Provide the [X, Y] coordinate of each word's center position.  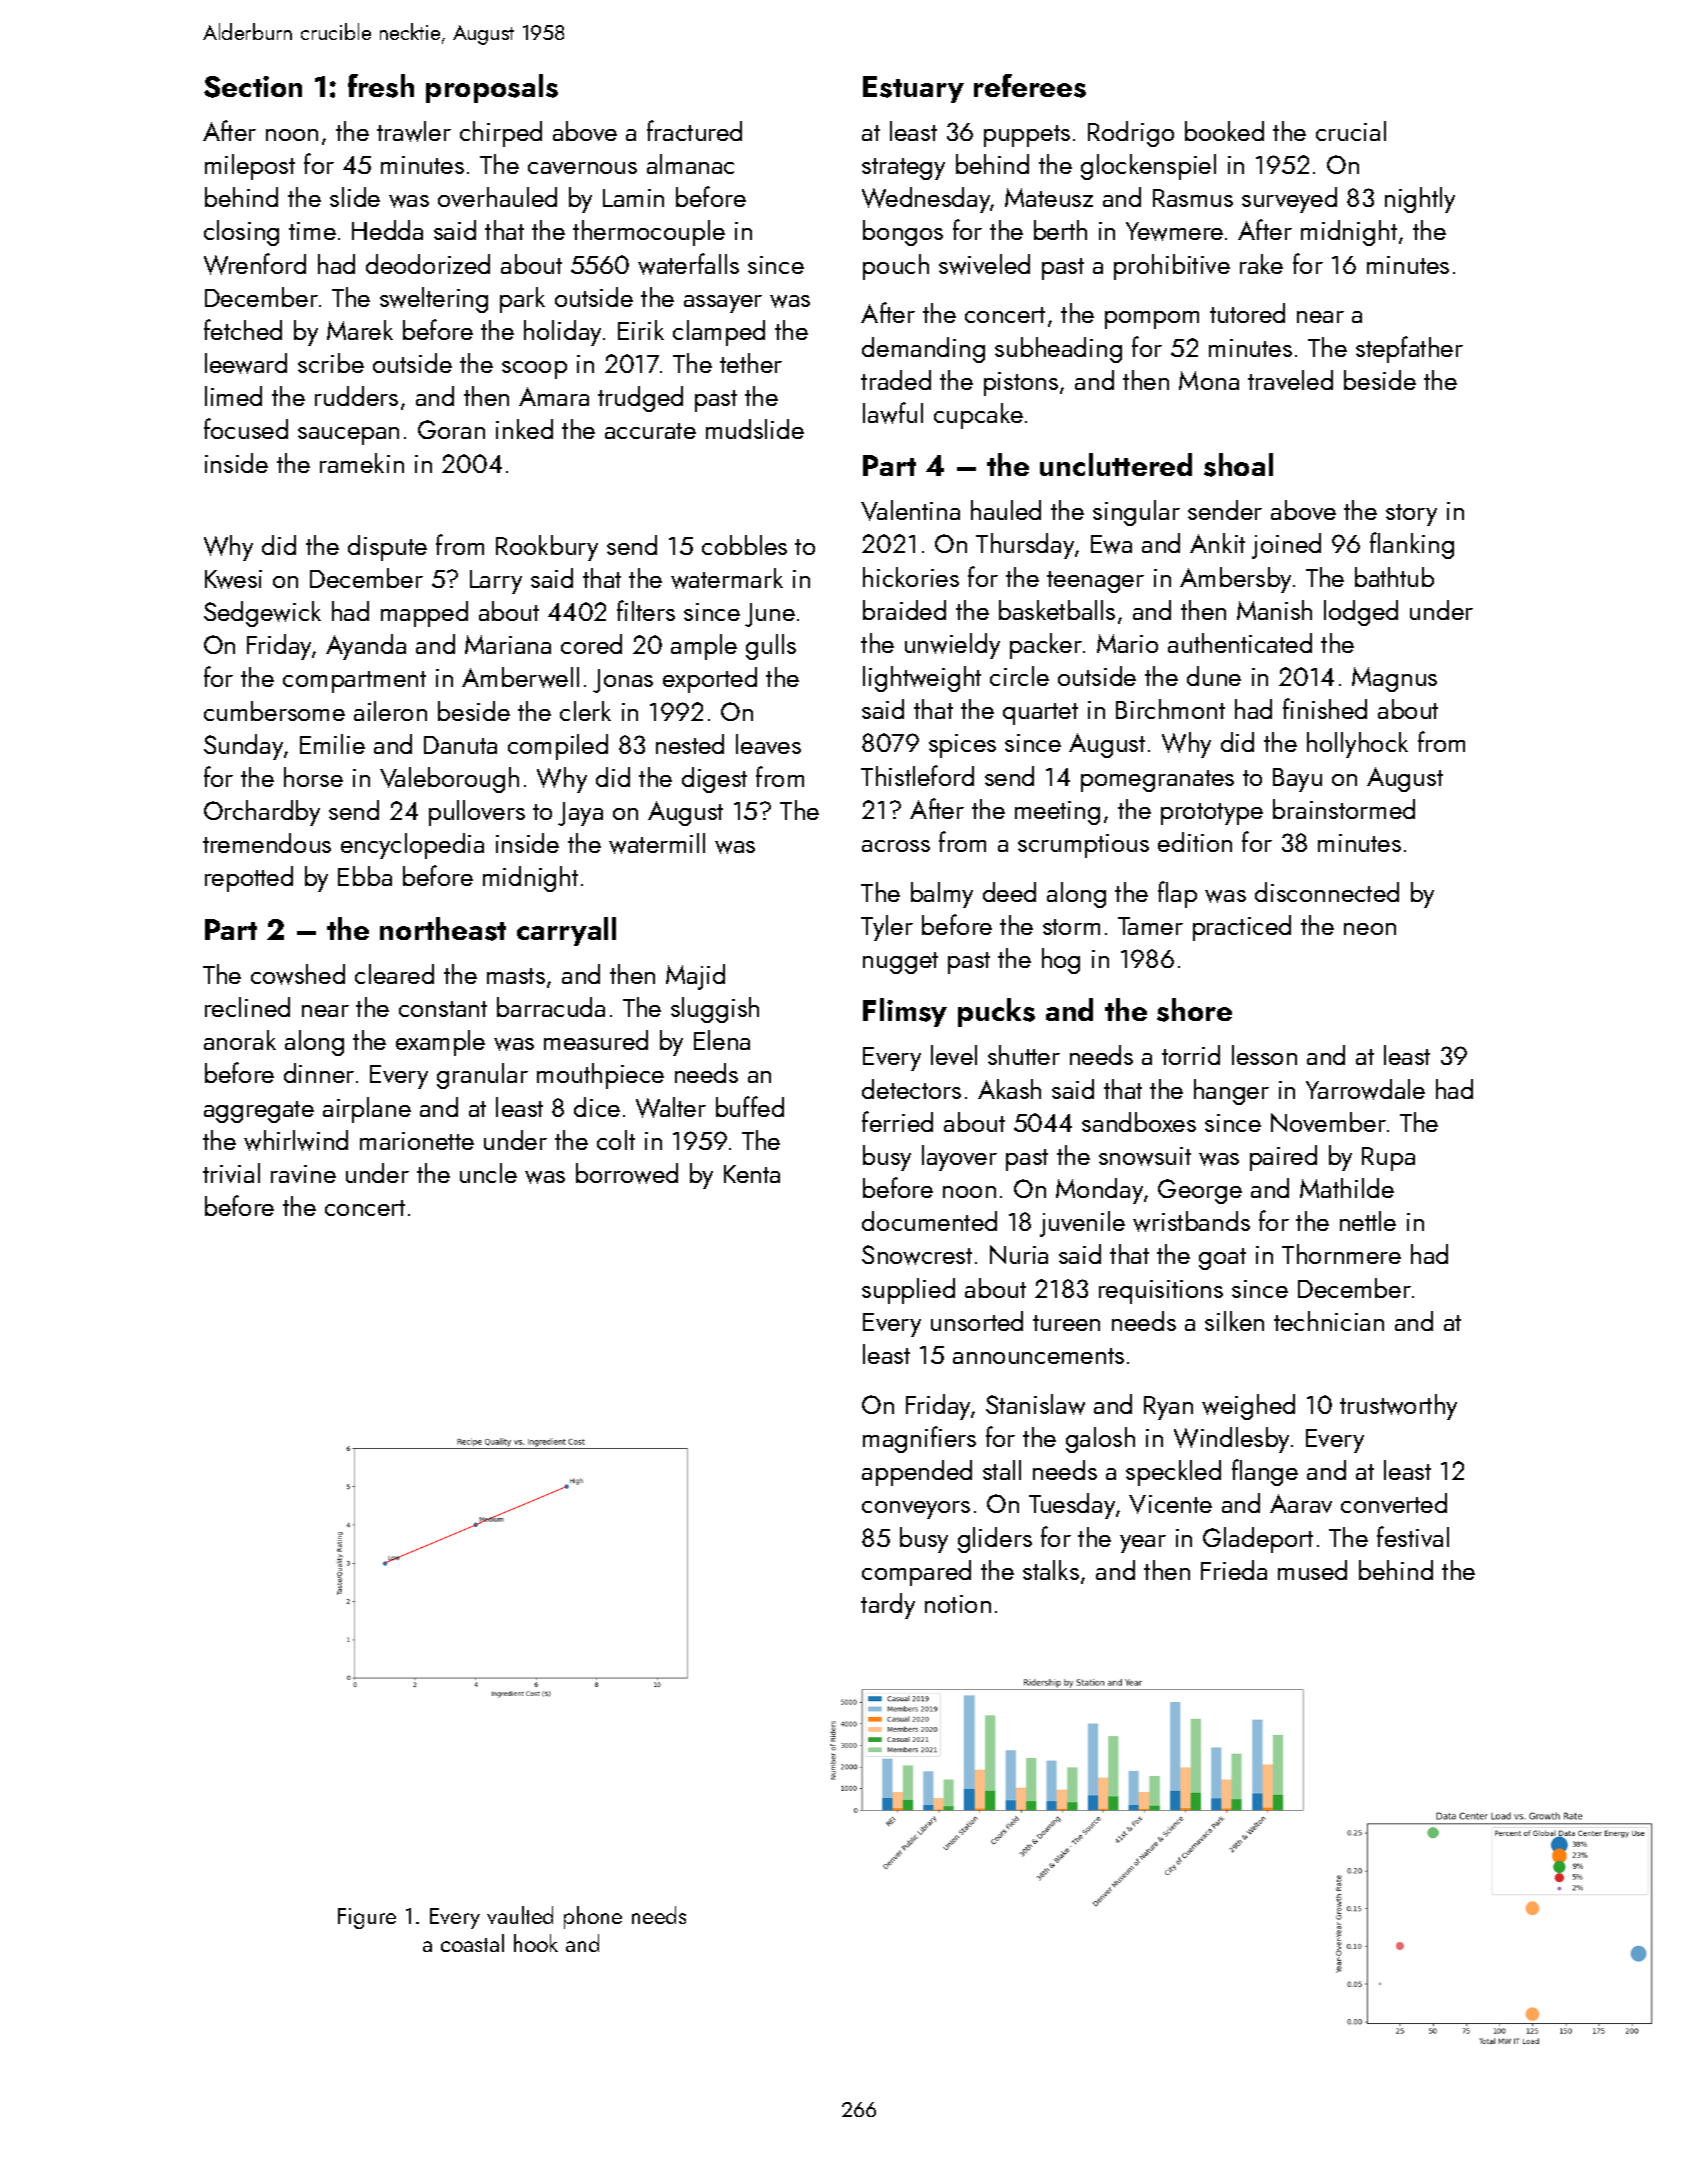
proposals [492, 88]
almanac [690, 164]
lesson [1264, 1055]
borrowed [627, 1173]
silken [1234, 1321]
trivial [231, 1173]
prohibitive [1172, 267]
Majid [695, 977]
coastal [472, 1943]
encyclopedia [412, 846]
